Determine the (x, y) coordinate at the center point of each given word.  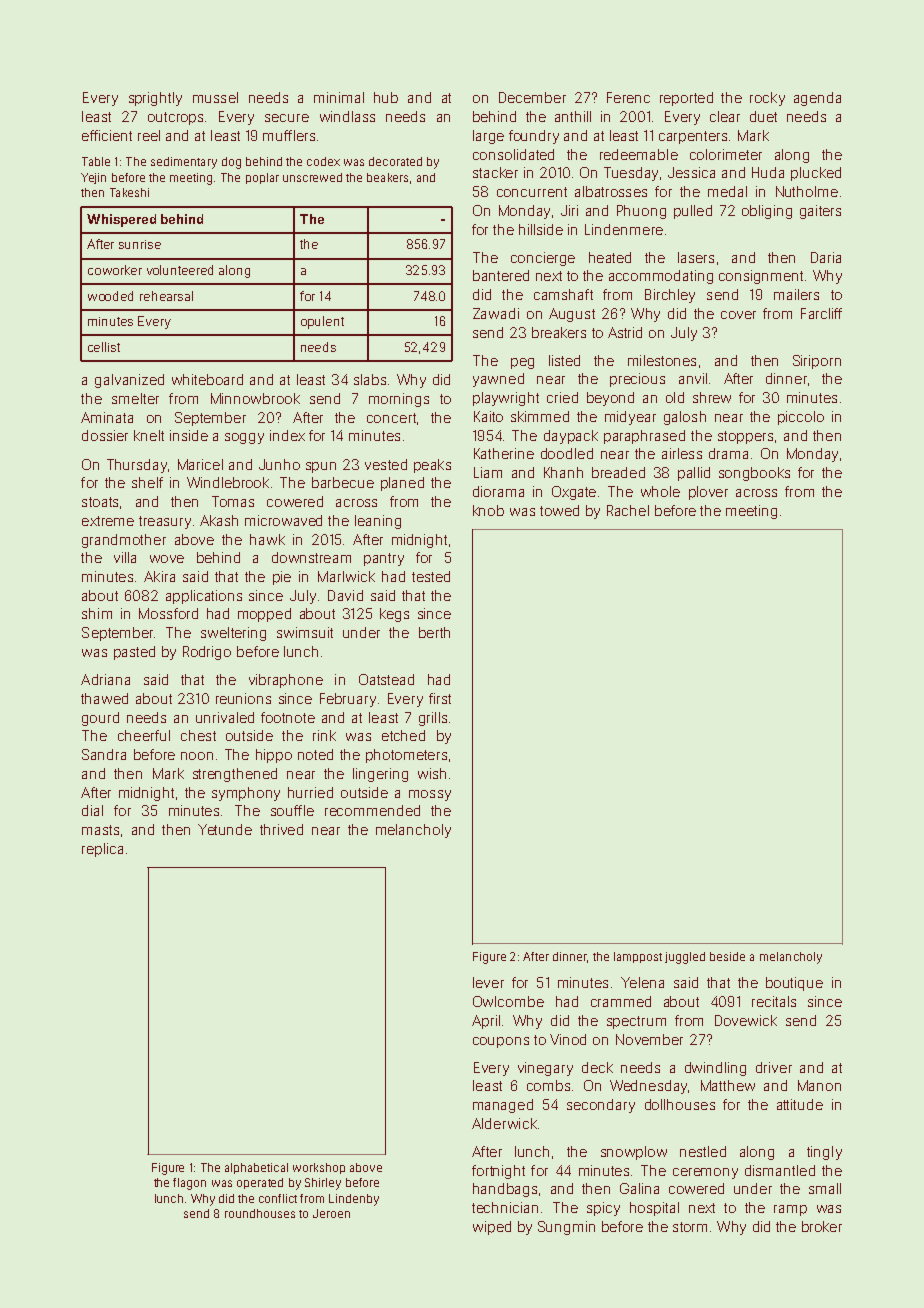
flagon (189, 1184)
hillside (541, 229)
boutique (794, 984)
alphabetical (256, 1168)
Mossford (168, 613)
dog (231, 163)
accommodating (661, 277)
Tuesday (631, 174)
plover (708, 493)
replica (102, 850)
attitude (800, 1104)
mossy (430, 795)
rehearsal (166, 296)
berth (434, 632)
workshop (319, 1168)
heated (610, 257)
